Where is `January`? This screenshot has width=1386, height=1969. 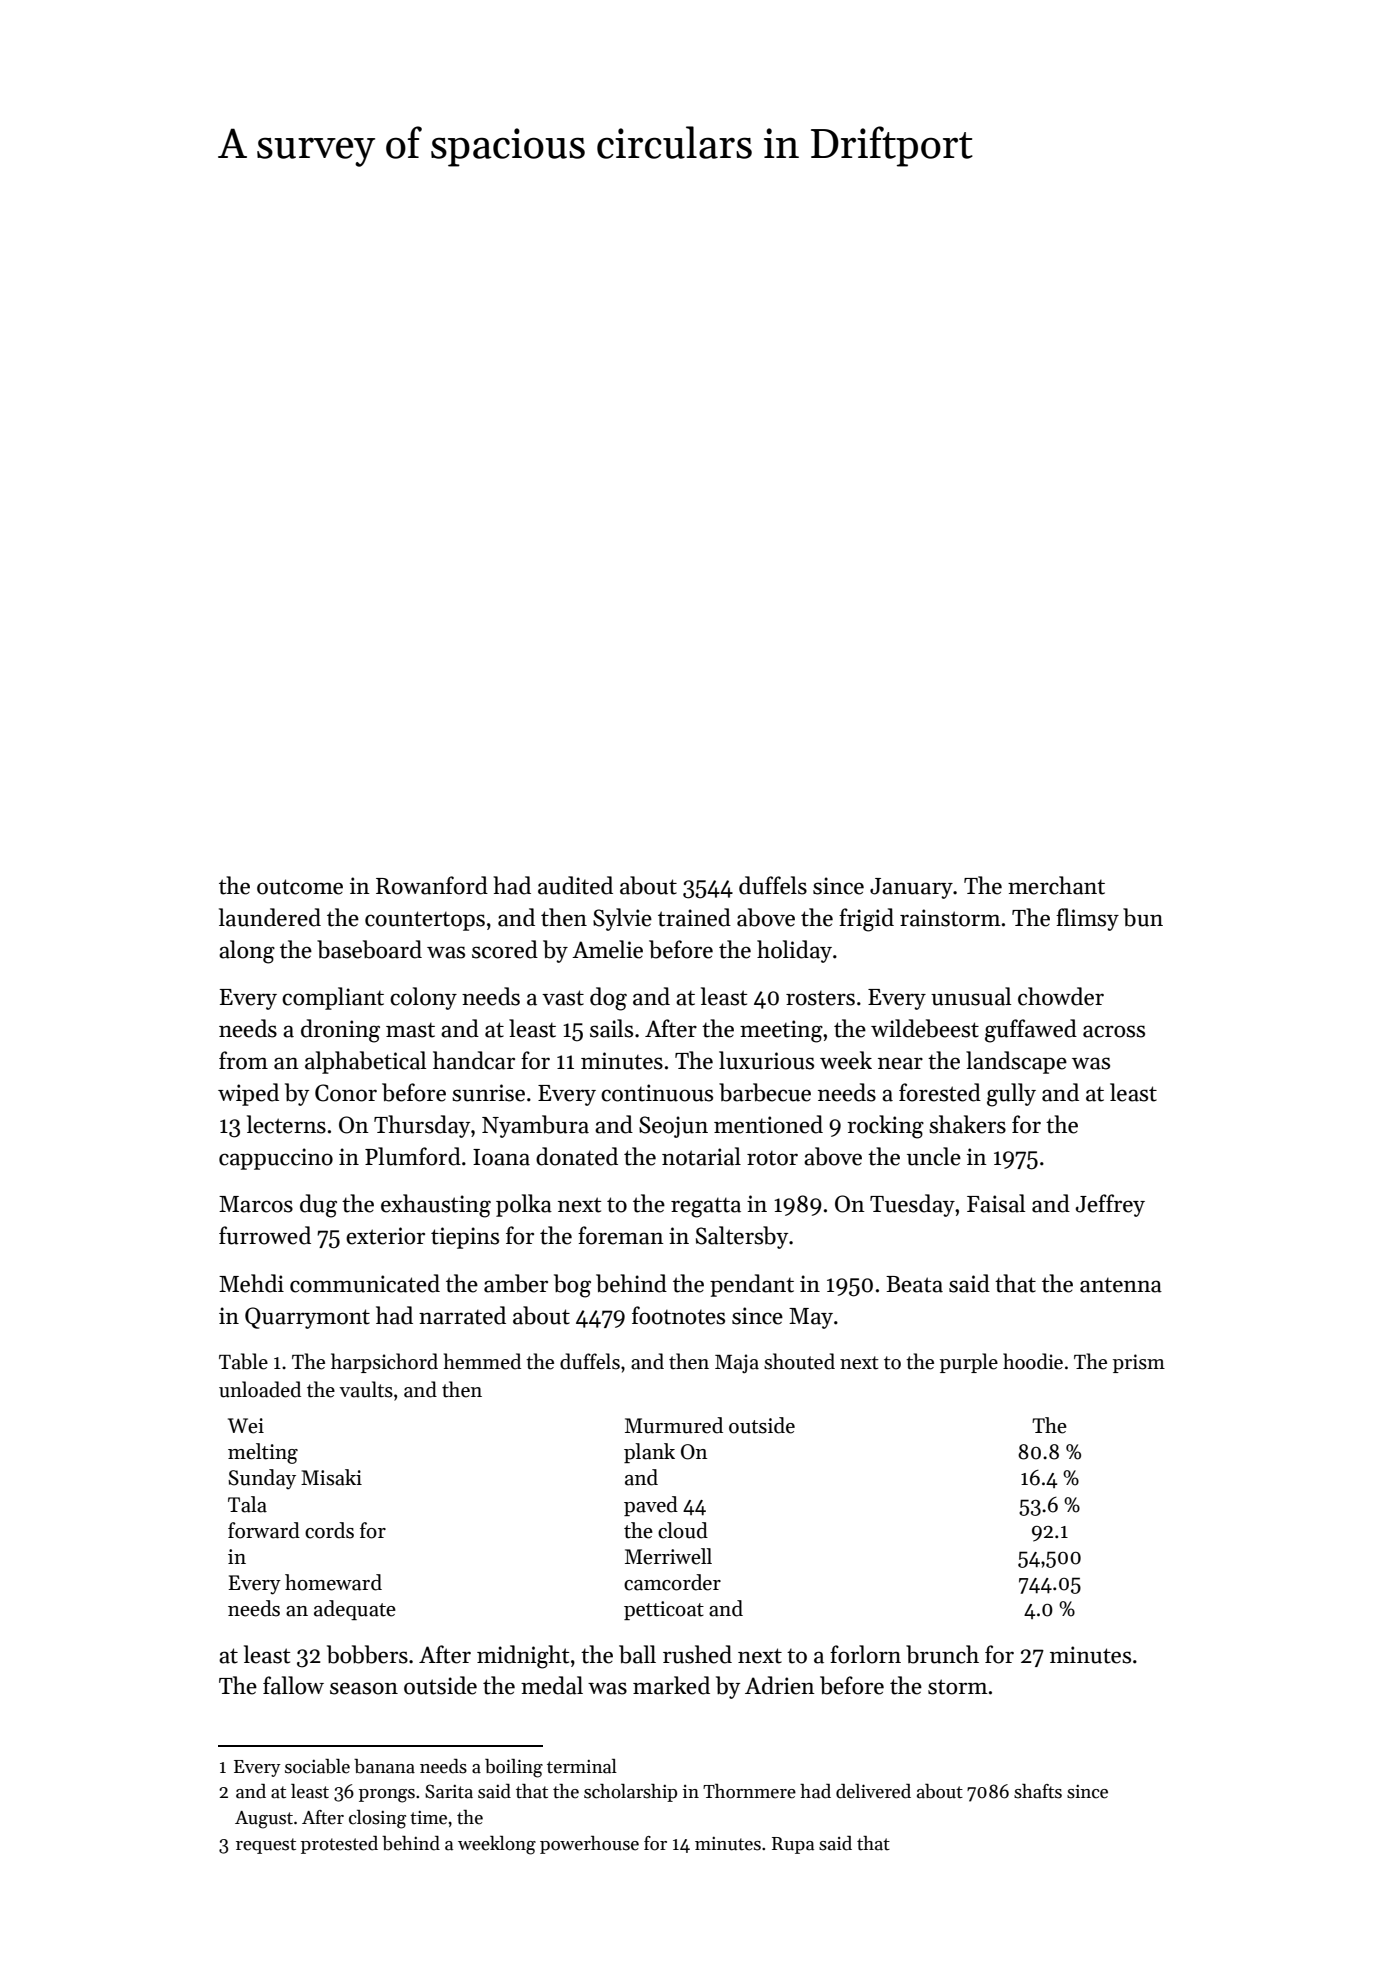 January is located at coordinates (911, 888).
